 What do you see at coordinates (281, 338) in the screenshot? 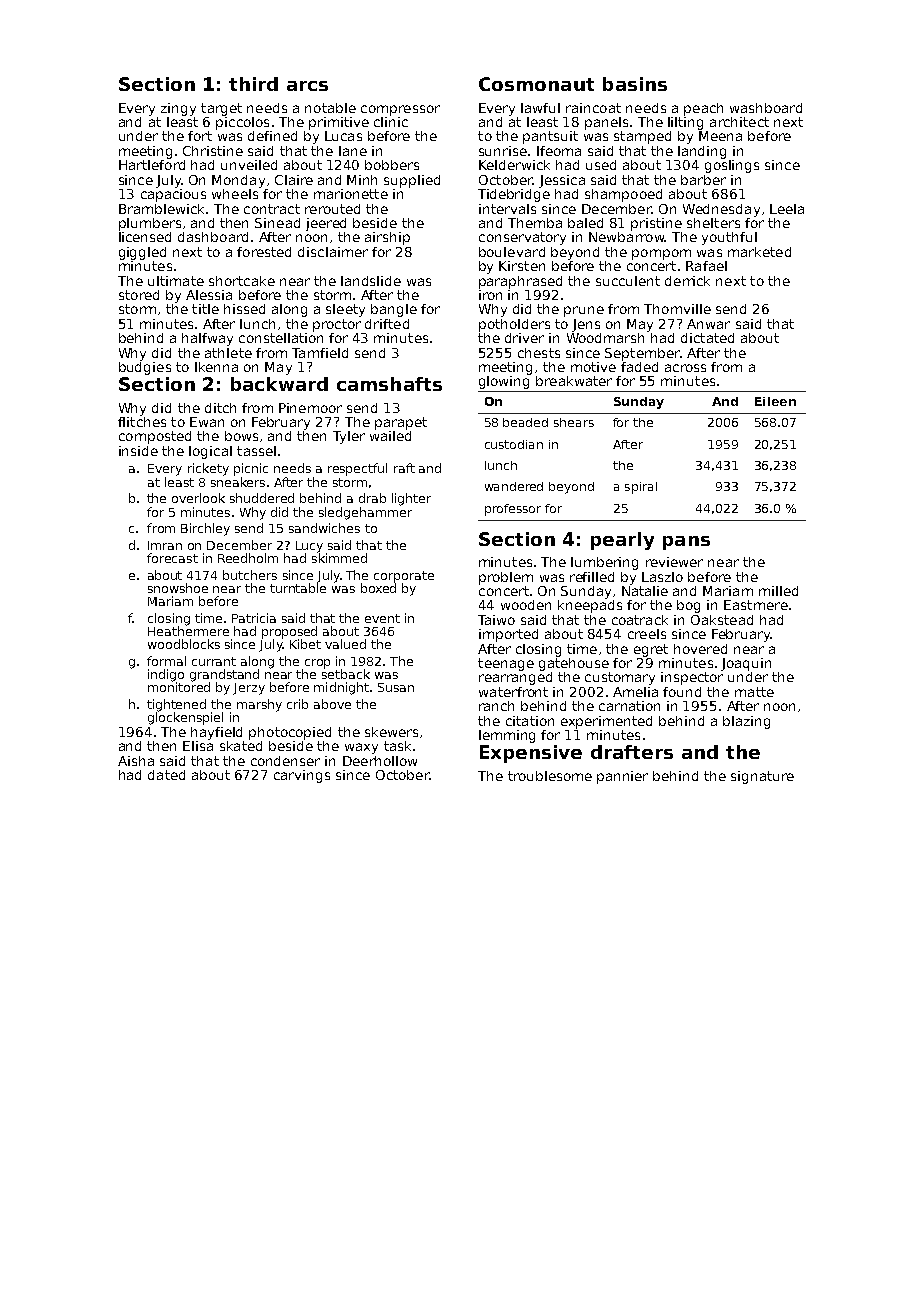
I see `constellation` at bounding box center [281, 338].
